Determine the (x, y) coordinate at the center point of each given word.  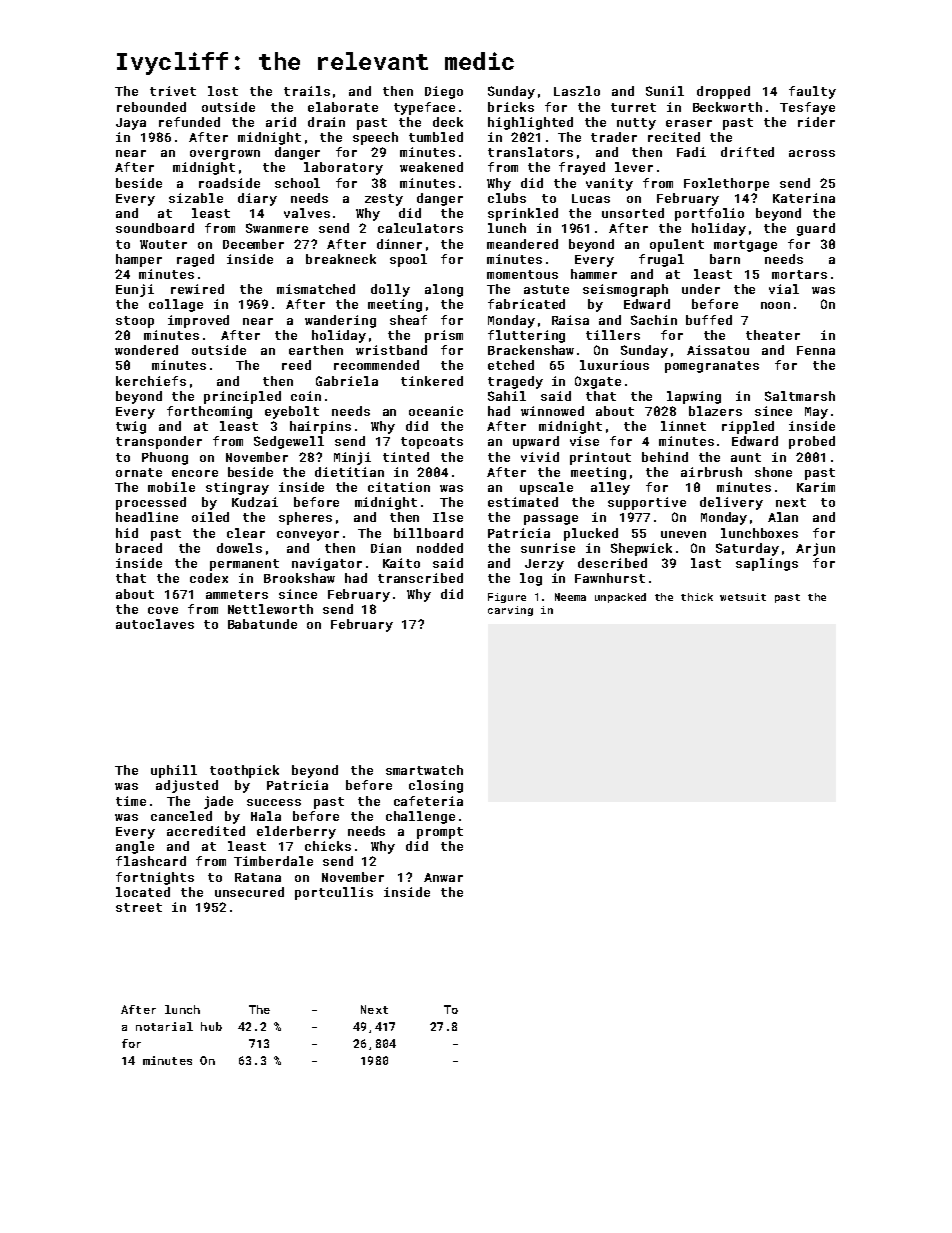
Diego (444, 92)
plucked (591, 534)
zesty (384, 200)
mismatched (316, 289)
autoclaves (155, 624)
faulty (812, 92)
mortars (799, 274)
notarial (164, 1026)
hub (211, 1026)
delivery (731, 503)
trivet (173, 91)
